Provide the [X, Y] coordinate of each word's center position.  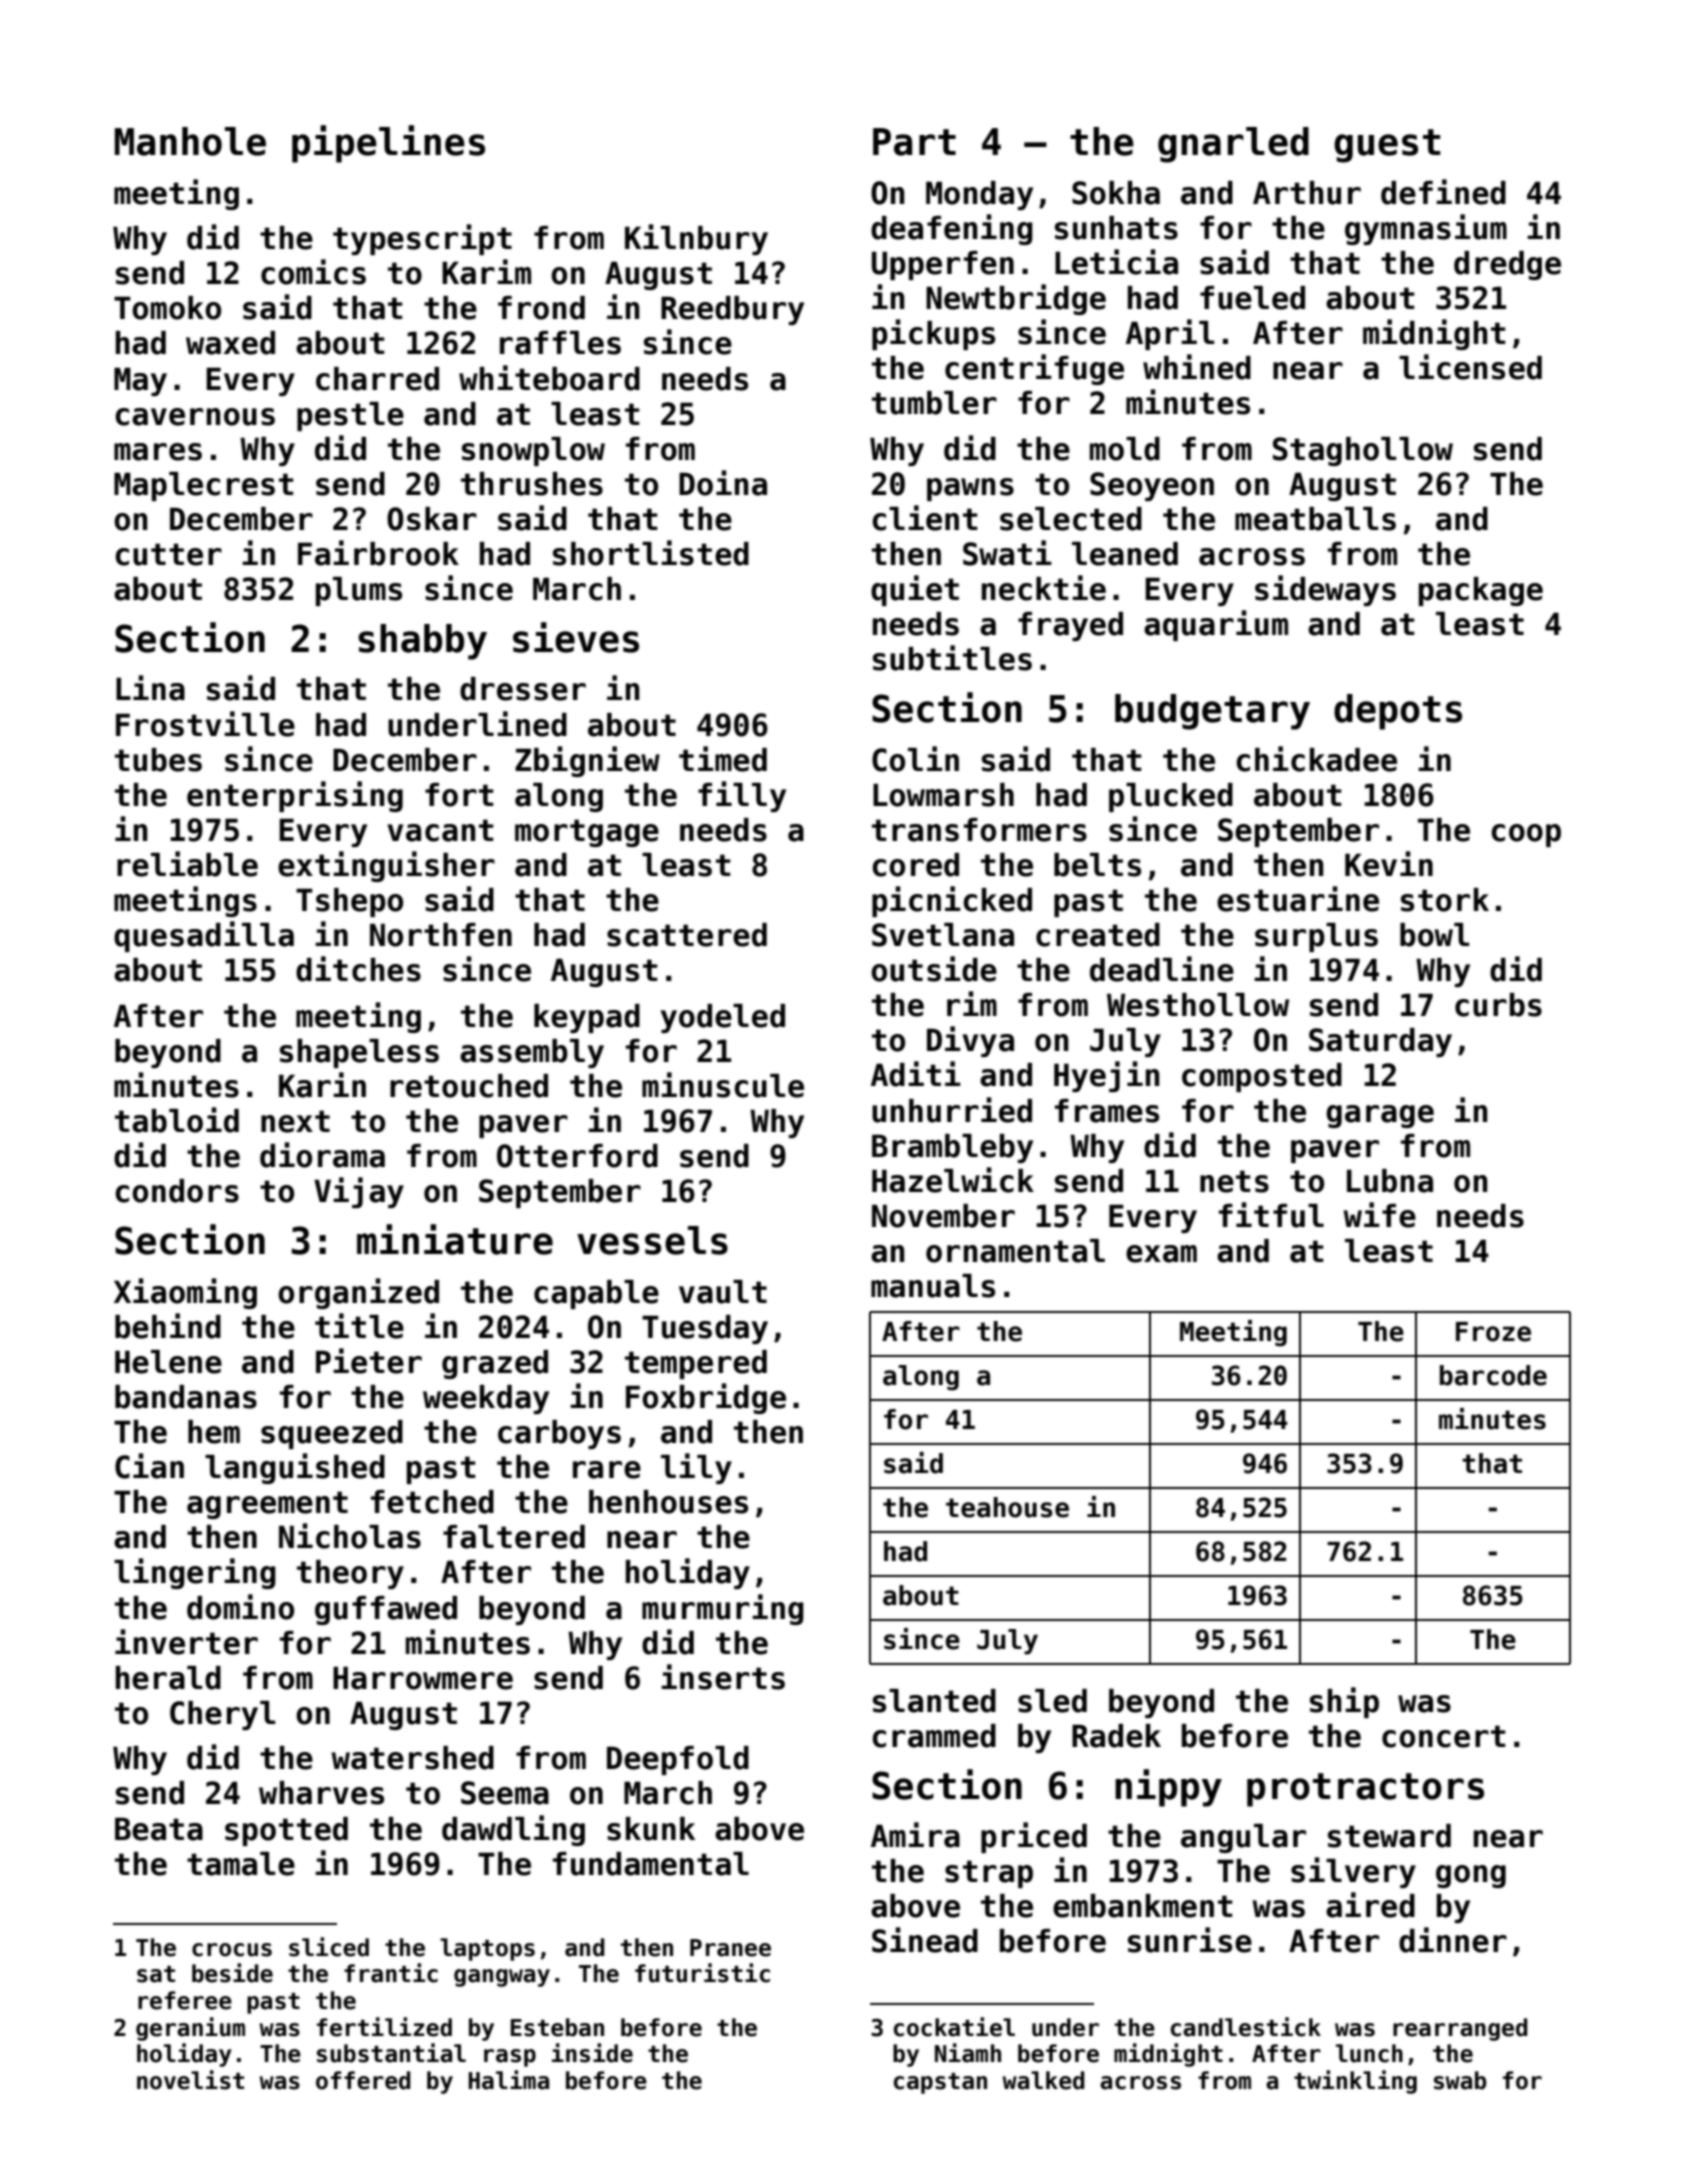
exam [1161, 1254]
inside [592, 2053]
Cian [149, 1466]
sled [1052, 1701]
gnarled [1233, 145]
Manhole [190, 141]
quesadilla [204, 936]
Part [914, 142]
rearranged [1460, 2029]
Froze [1493, 1332]
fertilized [384, 2027]
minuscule [723, 1085]
